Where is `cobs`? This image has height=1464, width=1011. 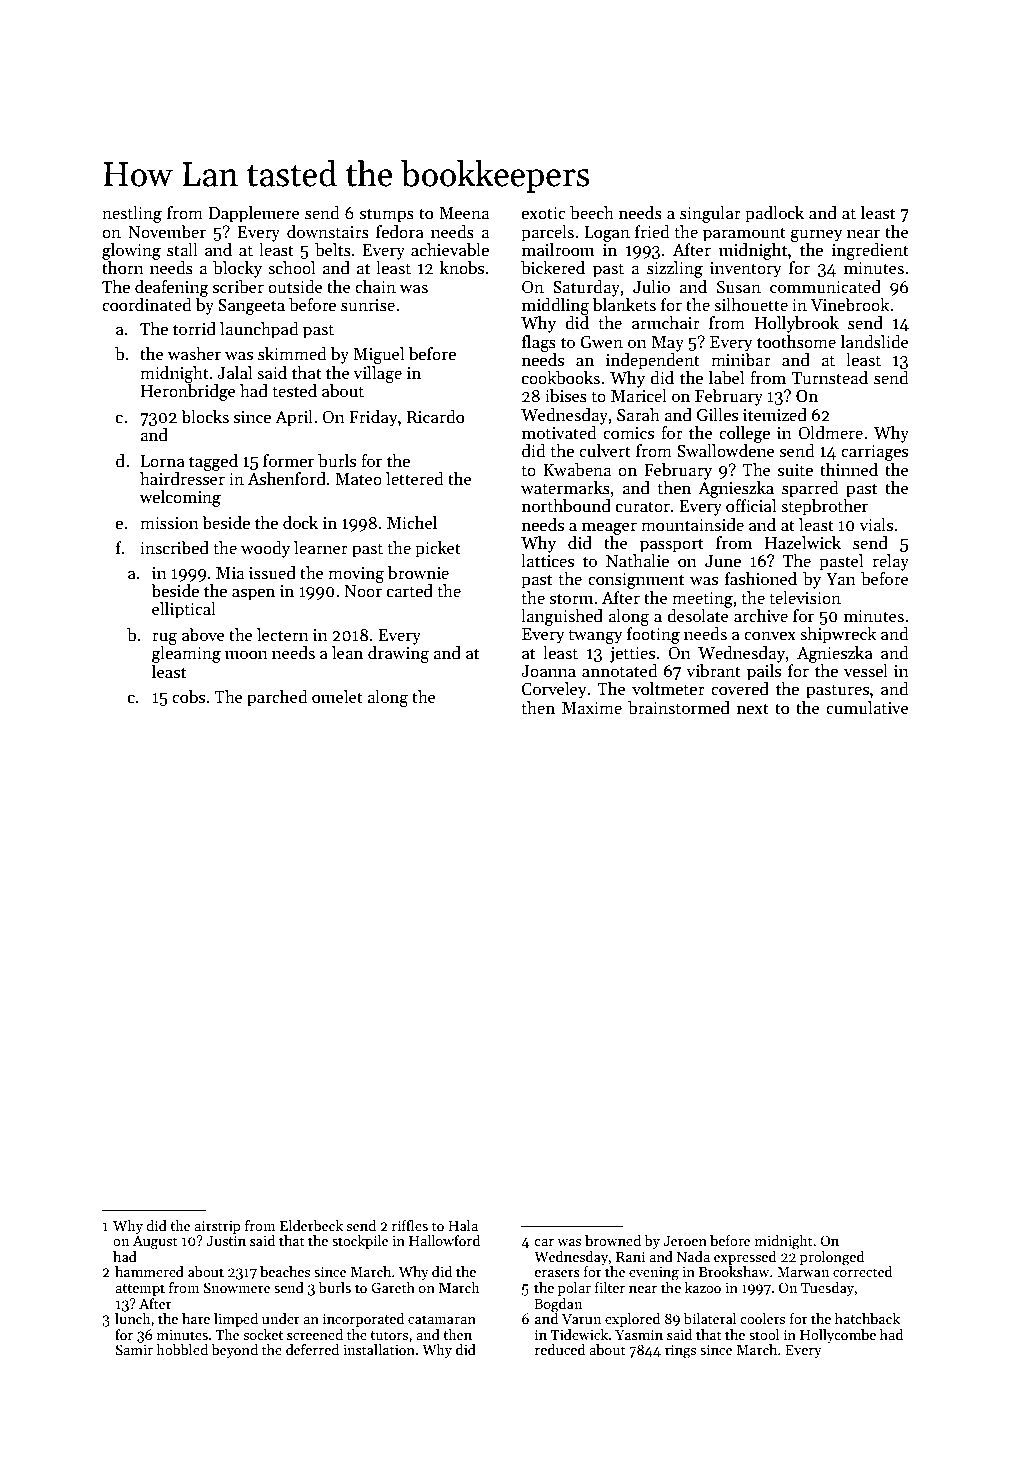
cobs is located at coordinates (188, 697).
